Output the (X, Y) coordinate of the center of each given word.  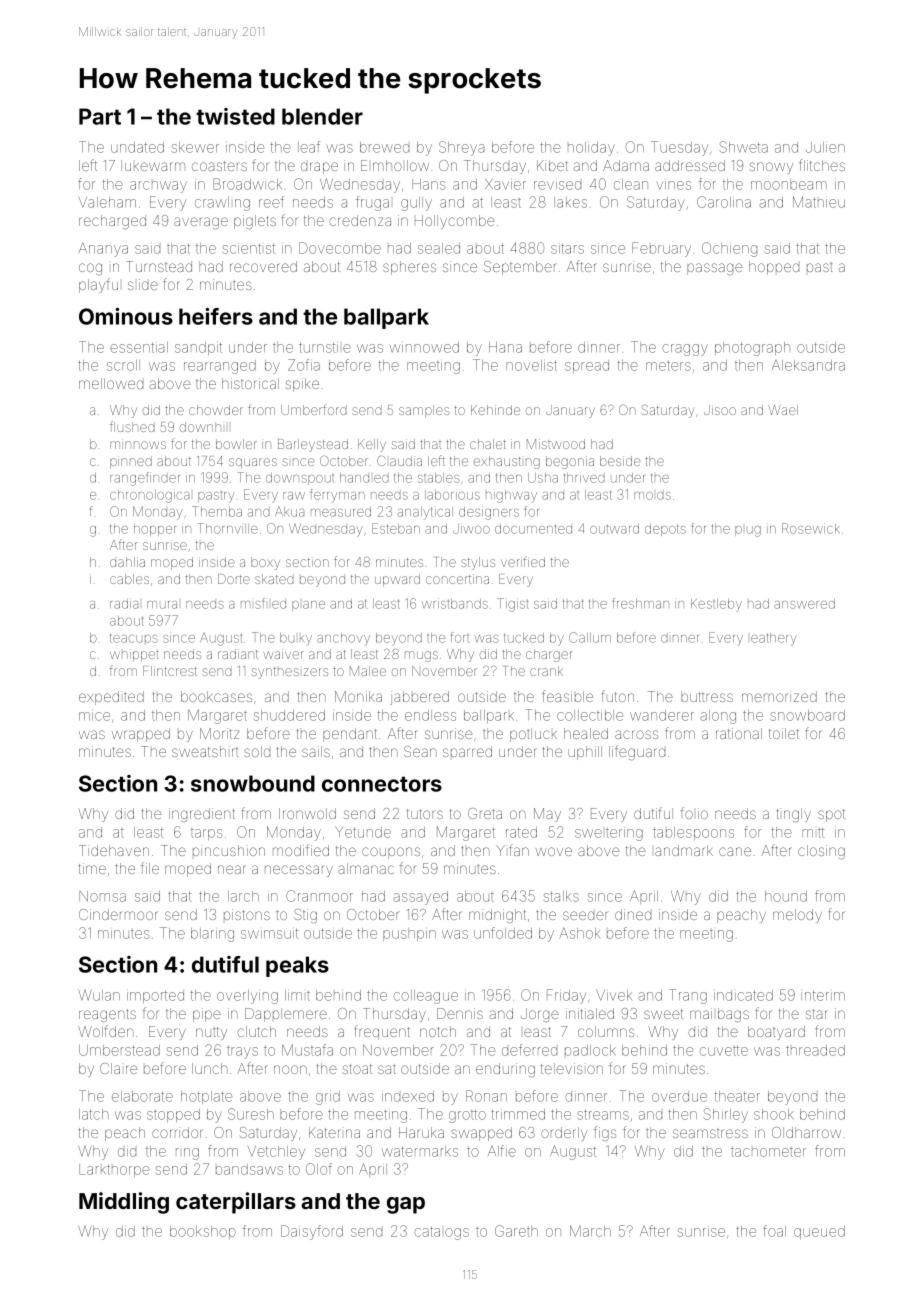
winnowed (424, 347)
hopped (774, 268)
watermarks (420, 1151)
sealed (439, 248)
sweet (663, 1014)
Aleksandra (808, 365)
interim (823, 995)
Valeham (107, 202)
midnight (497, 916)
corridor (177, 1132)
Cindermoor (118, 914)
